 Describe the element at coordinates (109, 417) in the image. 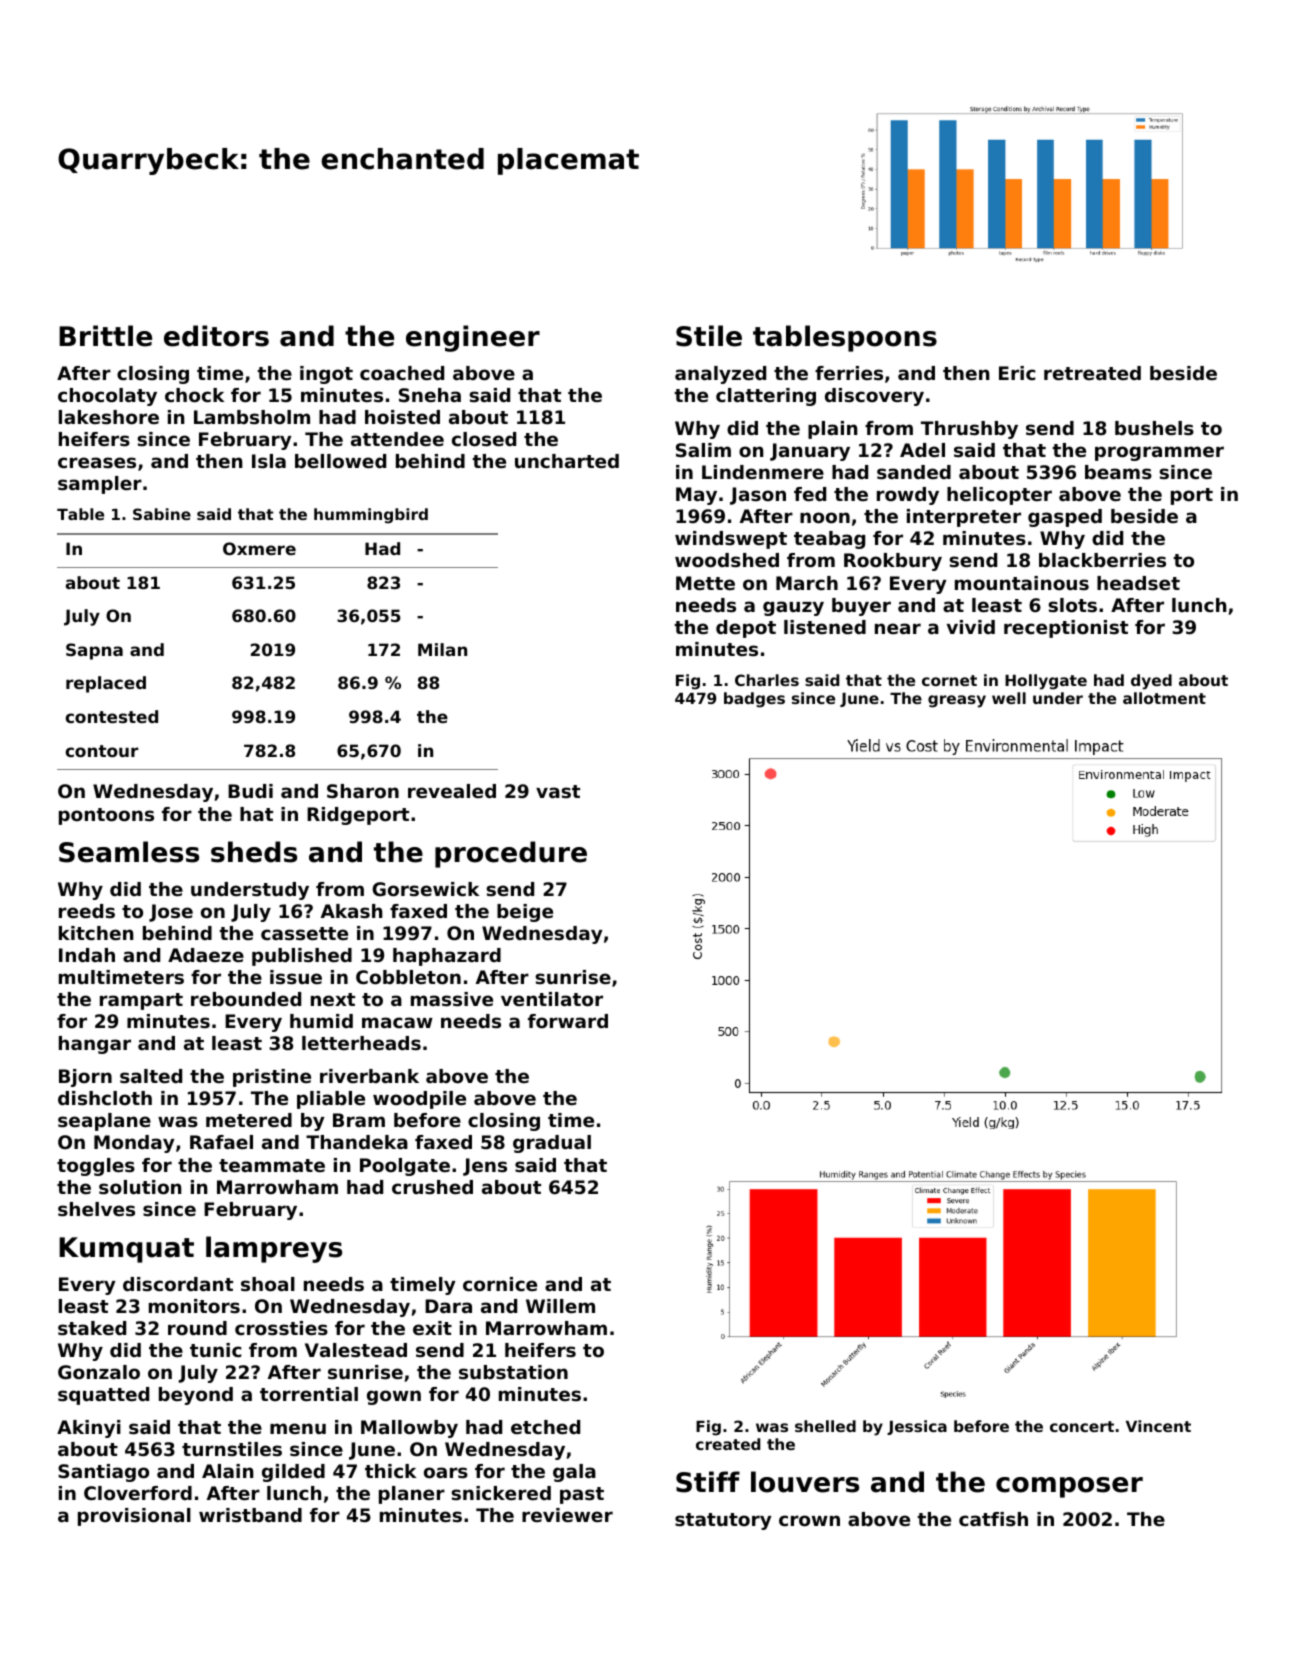

I see `lakeshore` at that location.
